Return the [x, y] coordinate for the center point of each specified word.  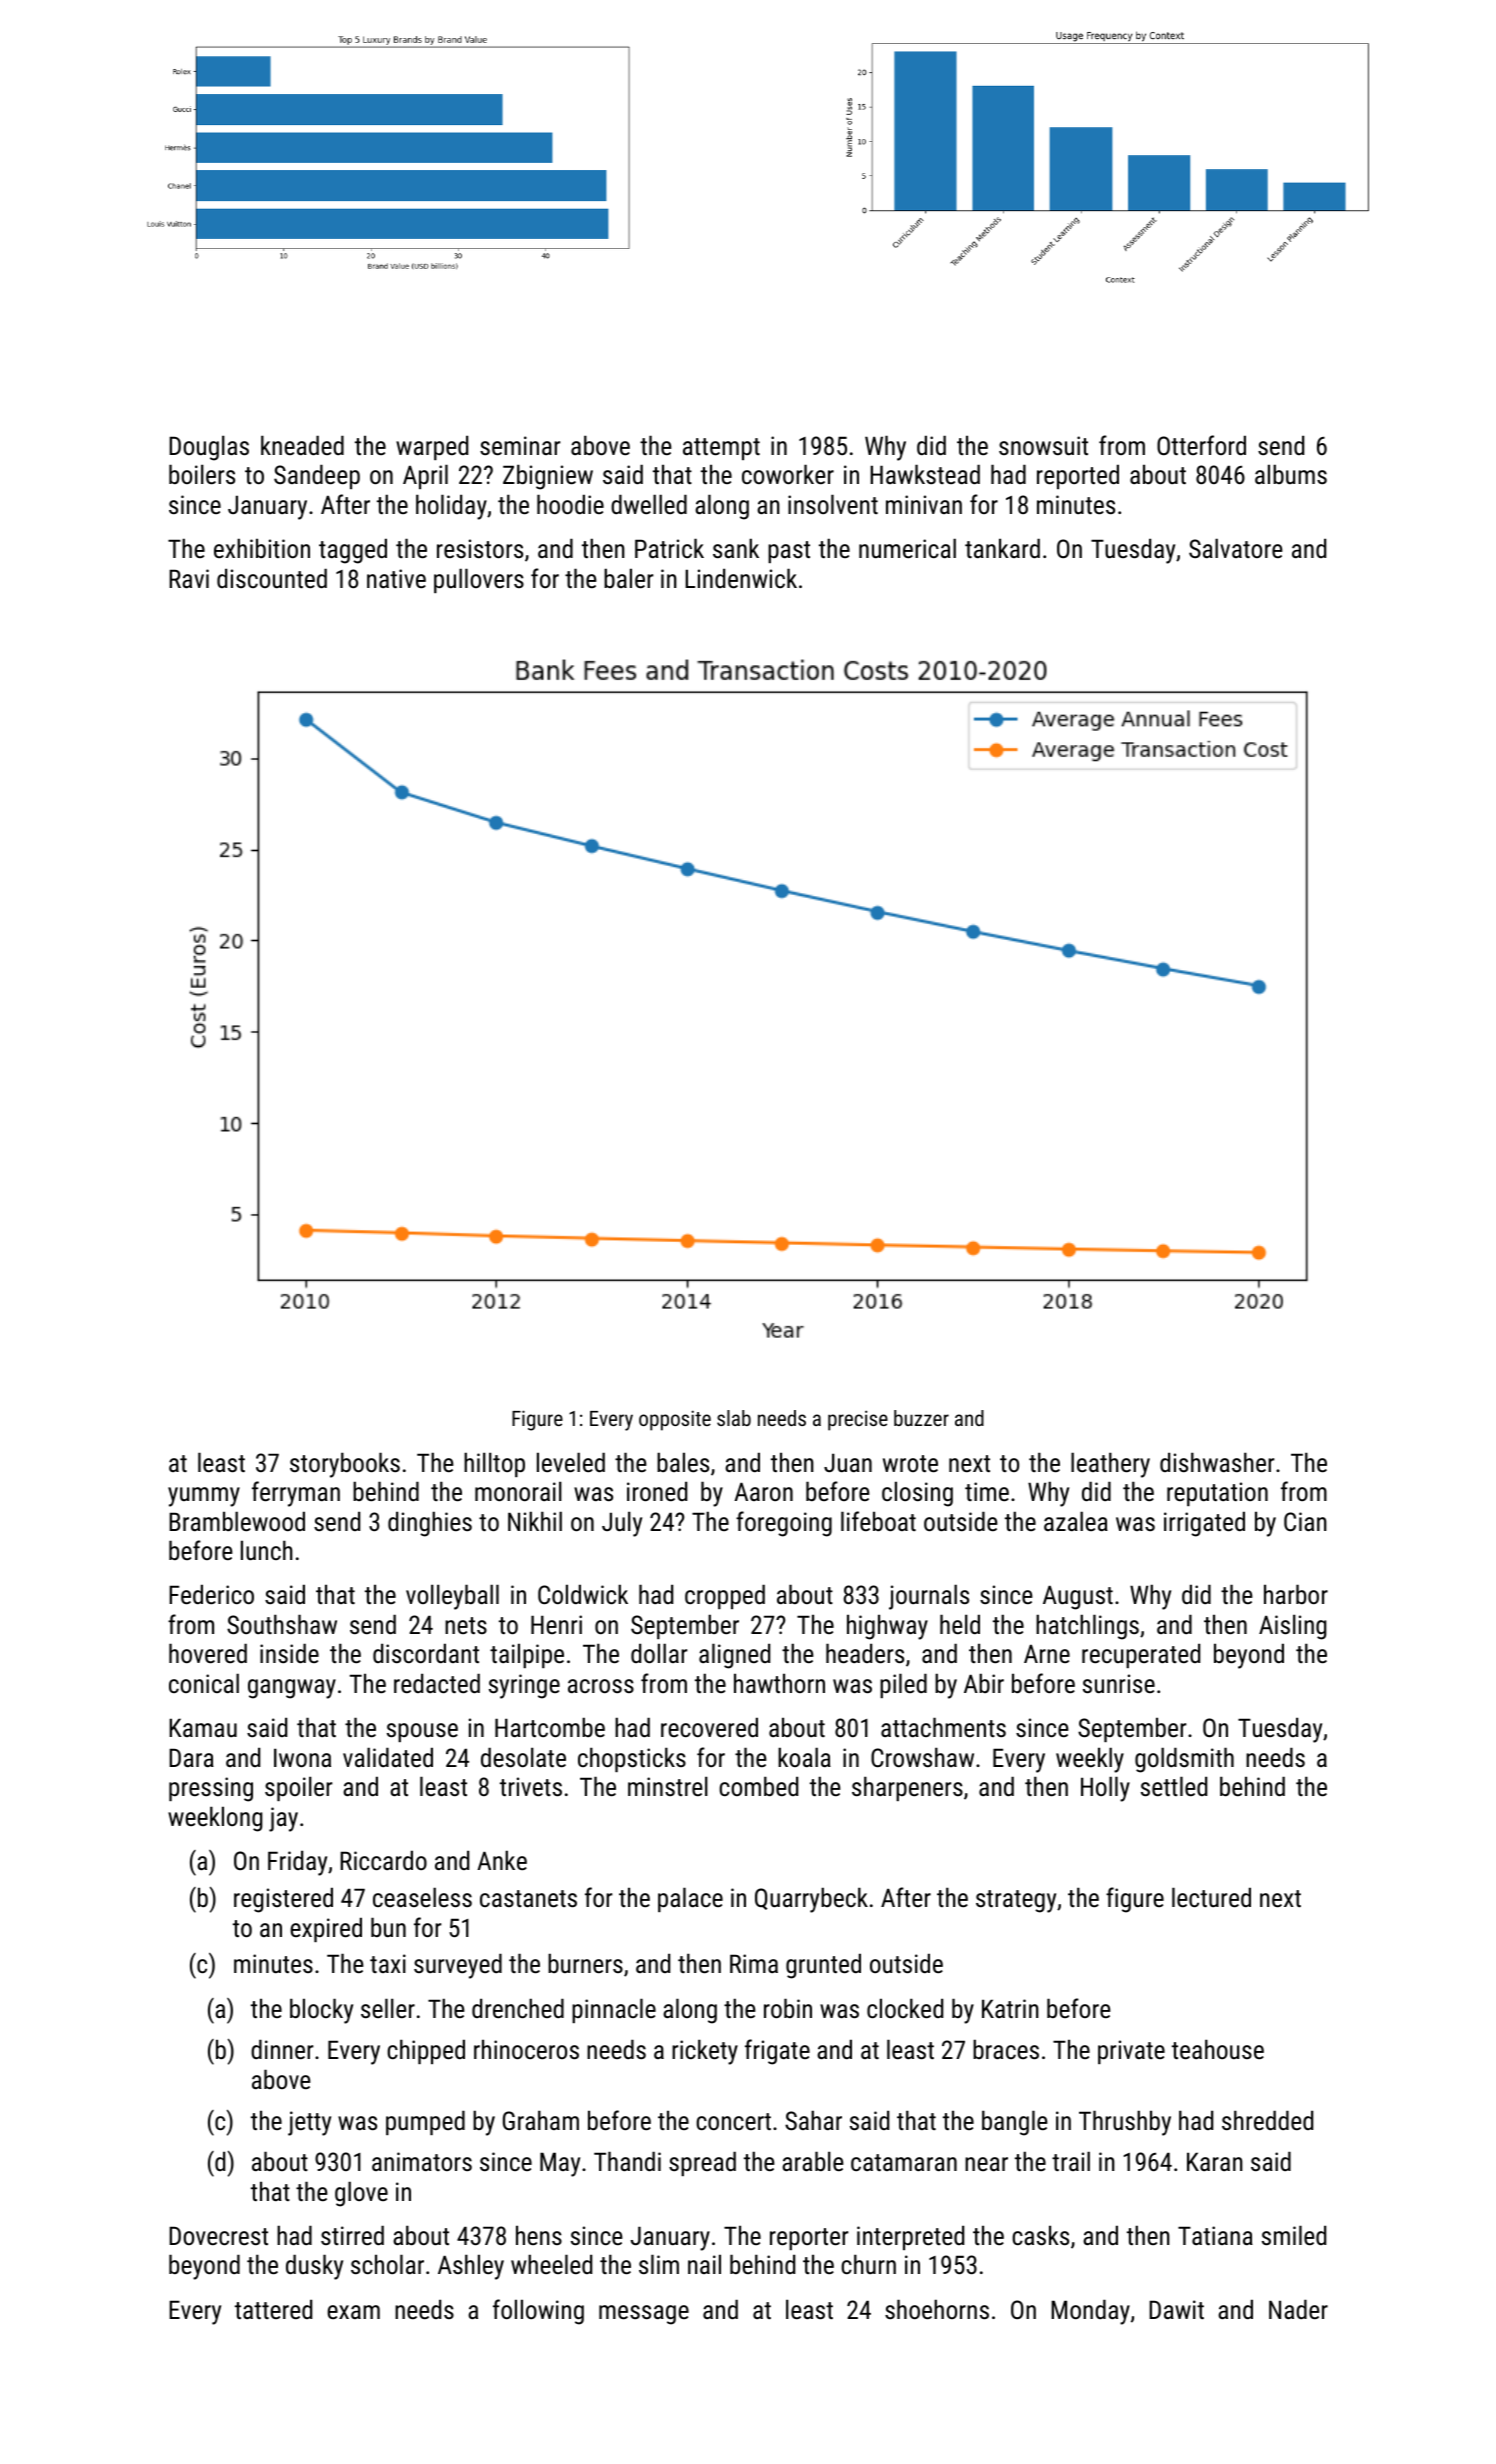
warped [432, 447]
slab [734, 1418]
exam [353, 2312]
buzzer [921, 1418]
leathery [1110, 1465]
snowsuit [1043, 445]
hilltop [494, 1464]
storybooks [345, 1465]
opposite [675, 1420]
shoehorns [937, 2309]
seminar [520, 445]
